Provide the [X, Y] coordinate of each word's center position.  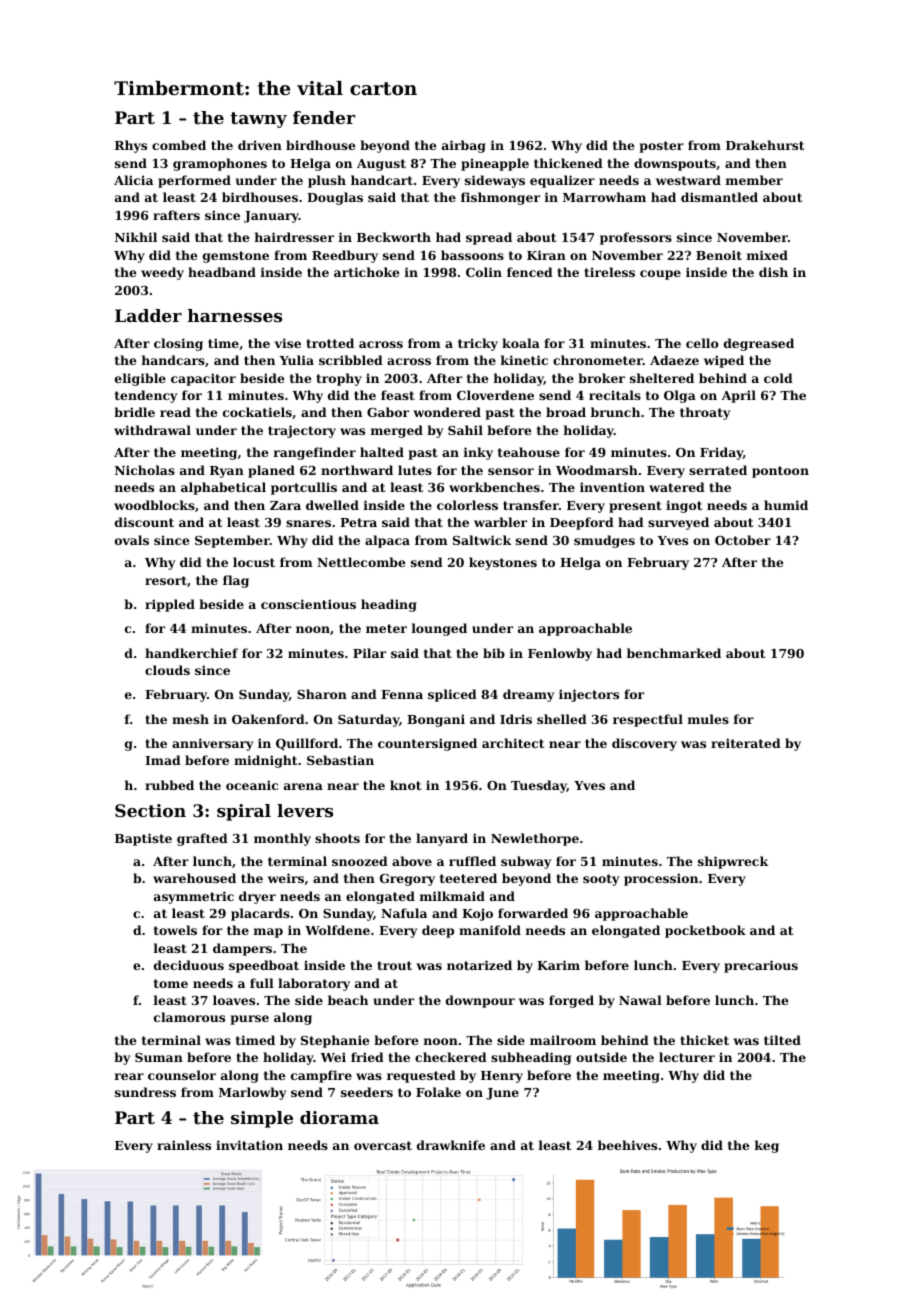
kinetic [524, 360]
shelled [562, 719]
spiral [244, 812]
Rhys [131, 146]
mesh [190, 719]
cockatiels [257, 412]
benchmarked [674, 653]
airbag [464, 146]
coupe [660, 275]
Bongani [436, 720]
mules [708, 719]
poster [661, 147]
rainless [184, 1145]
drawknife [451, 1145]
